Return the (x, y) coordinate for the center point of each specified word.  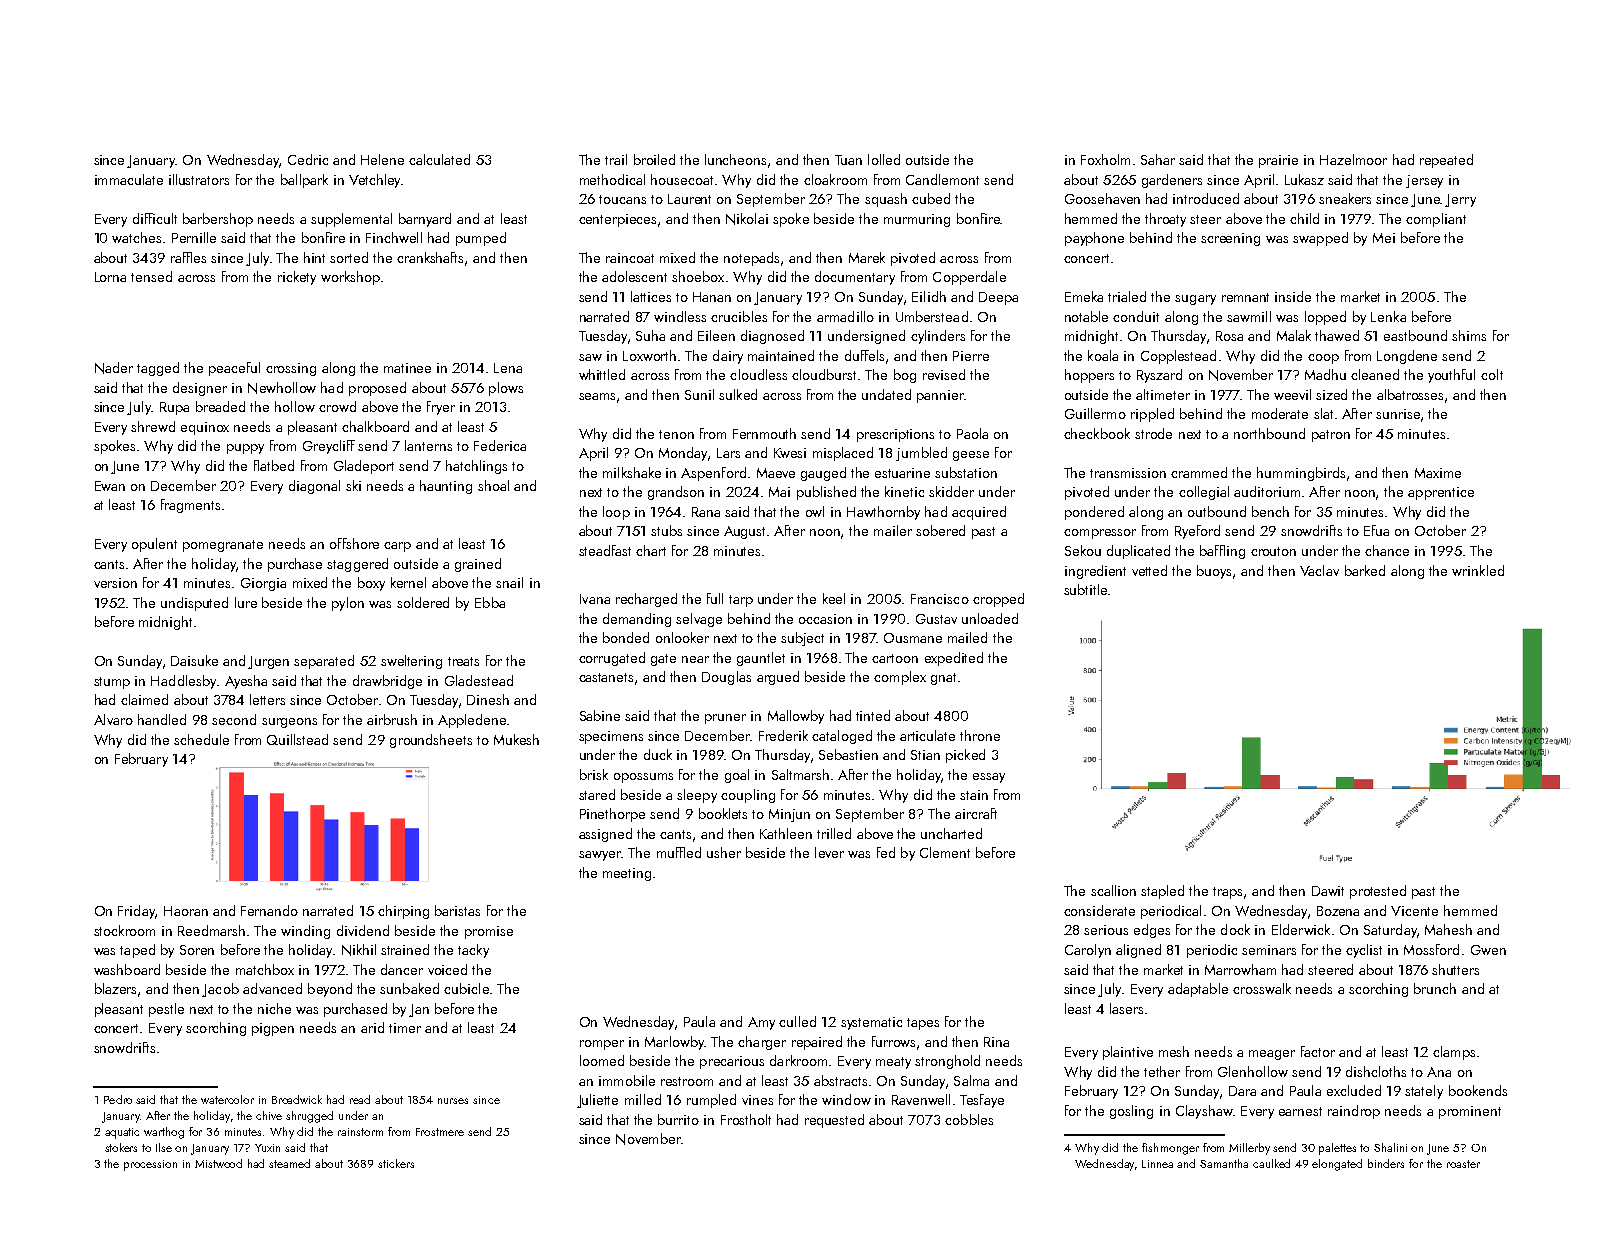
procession (150, 1165)
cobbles (969, 1119)
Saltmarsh (800, 774)
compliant (1436, 220)
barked (1365, 570)
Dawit (1328, 891)
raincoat (630, 258)
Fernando (269, 910)
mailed (967, 637)
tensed (151, 276)
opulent (154, 545)
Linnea (1157, 1164)
